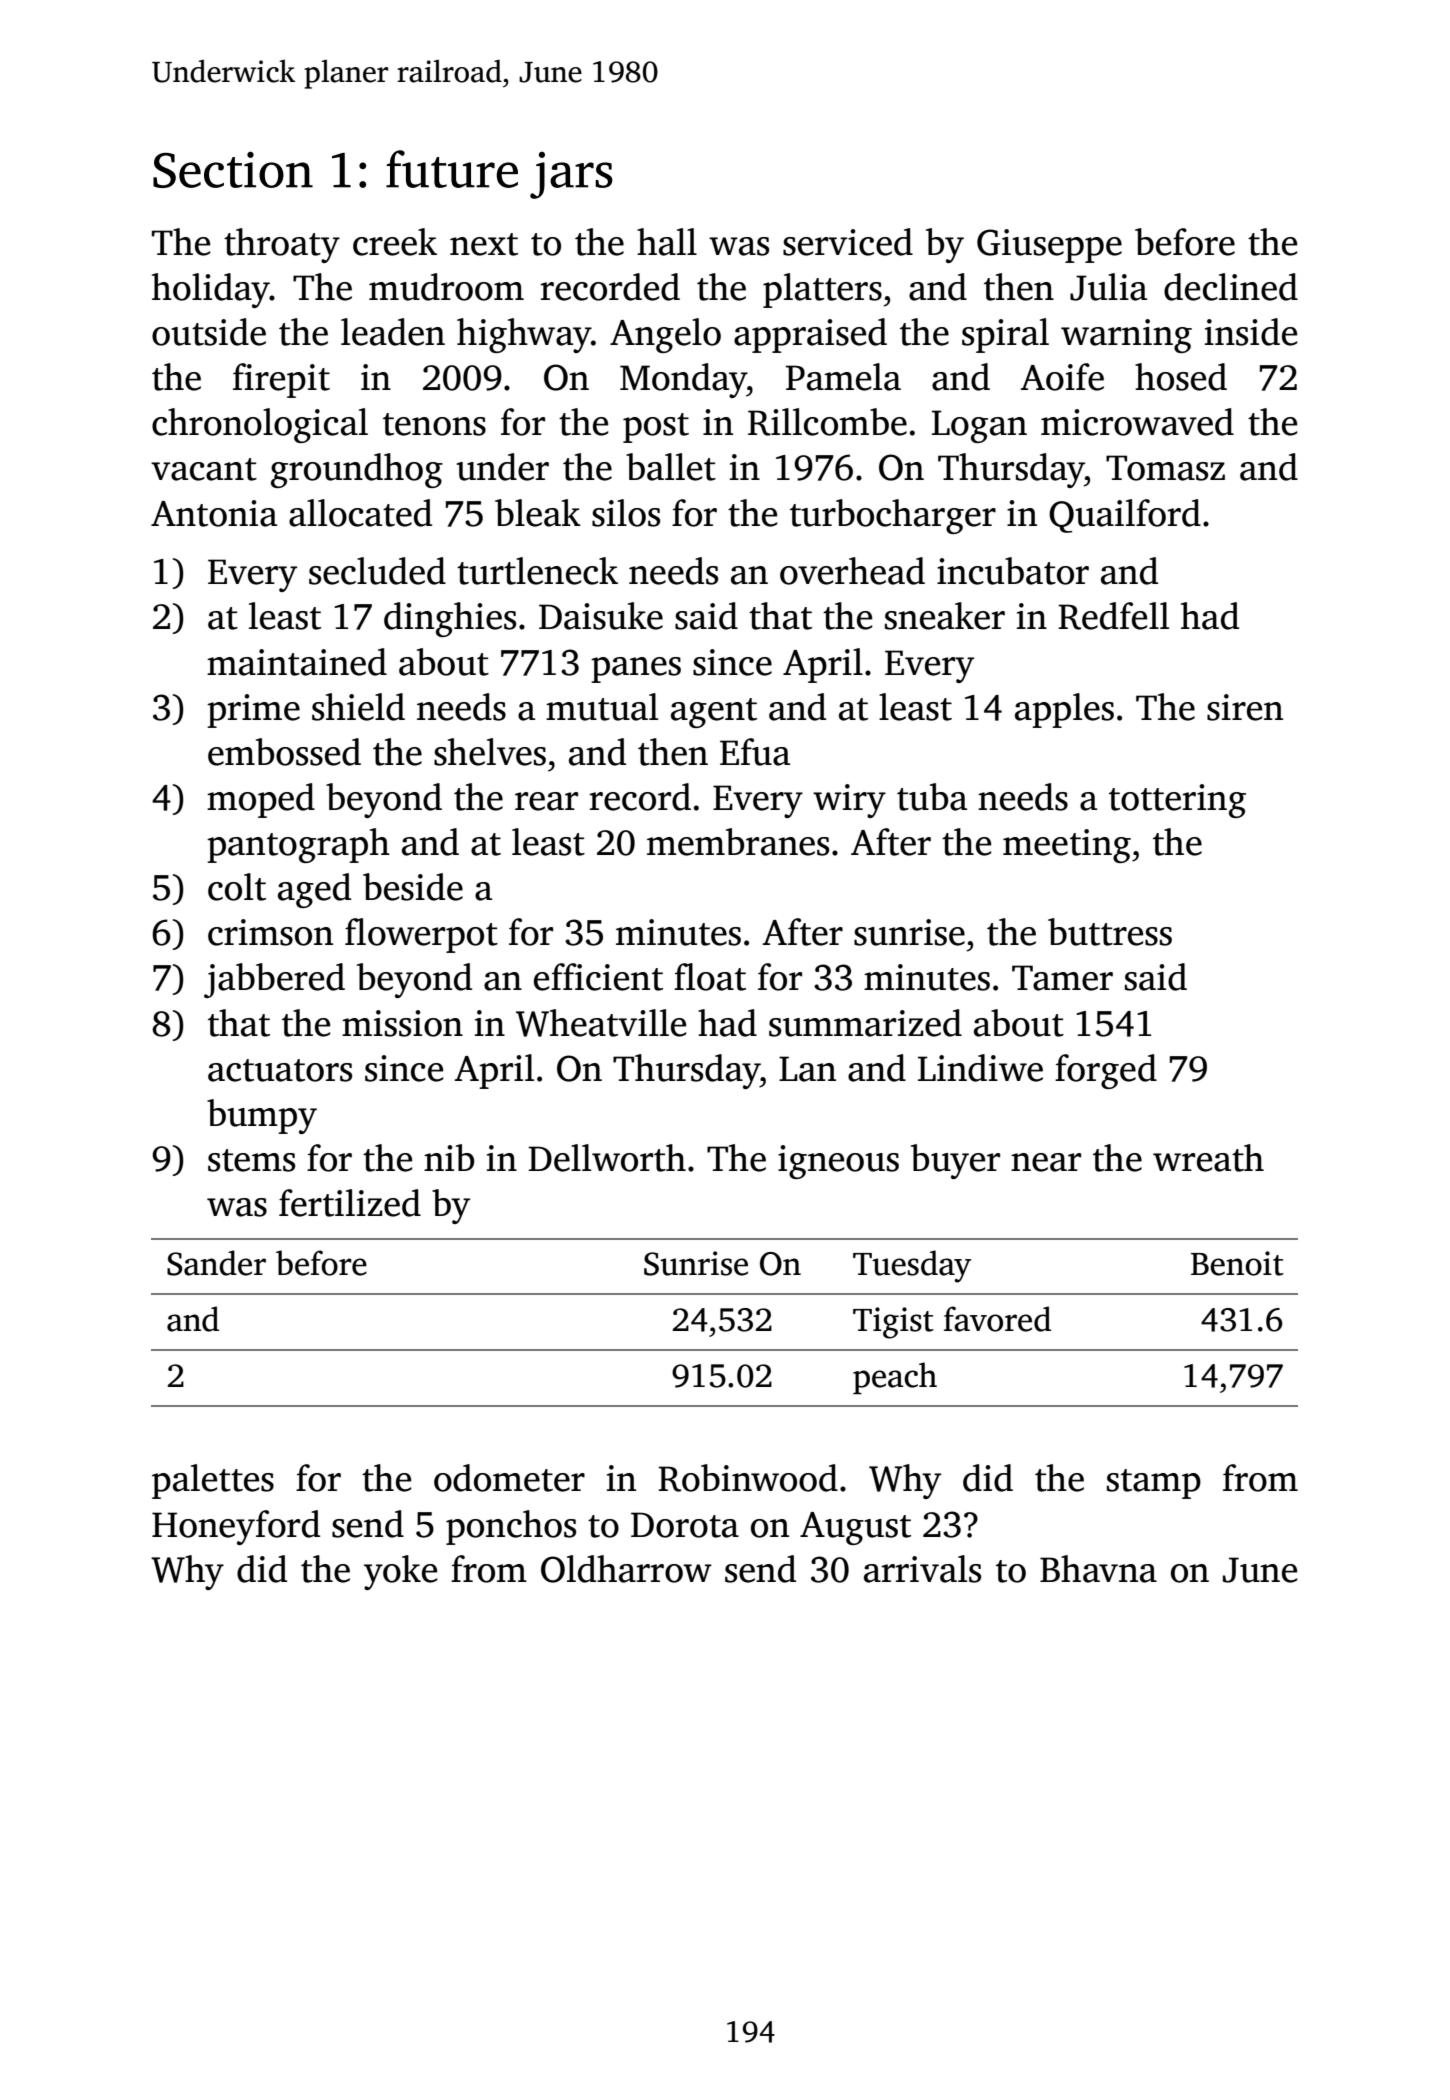  Describe the element at coordinates (400, 1572) in the page. I see `yoke` at that location.
